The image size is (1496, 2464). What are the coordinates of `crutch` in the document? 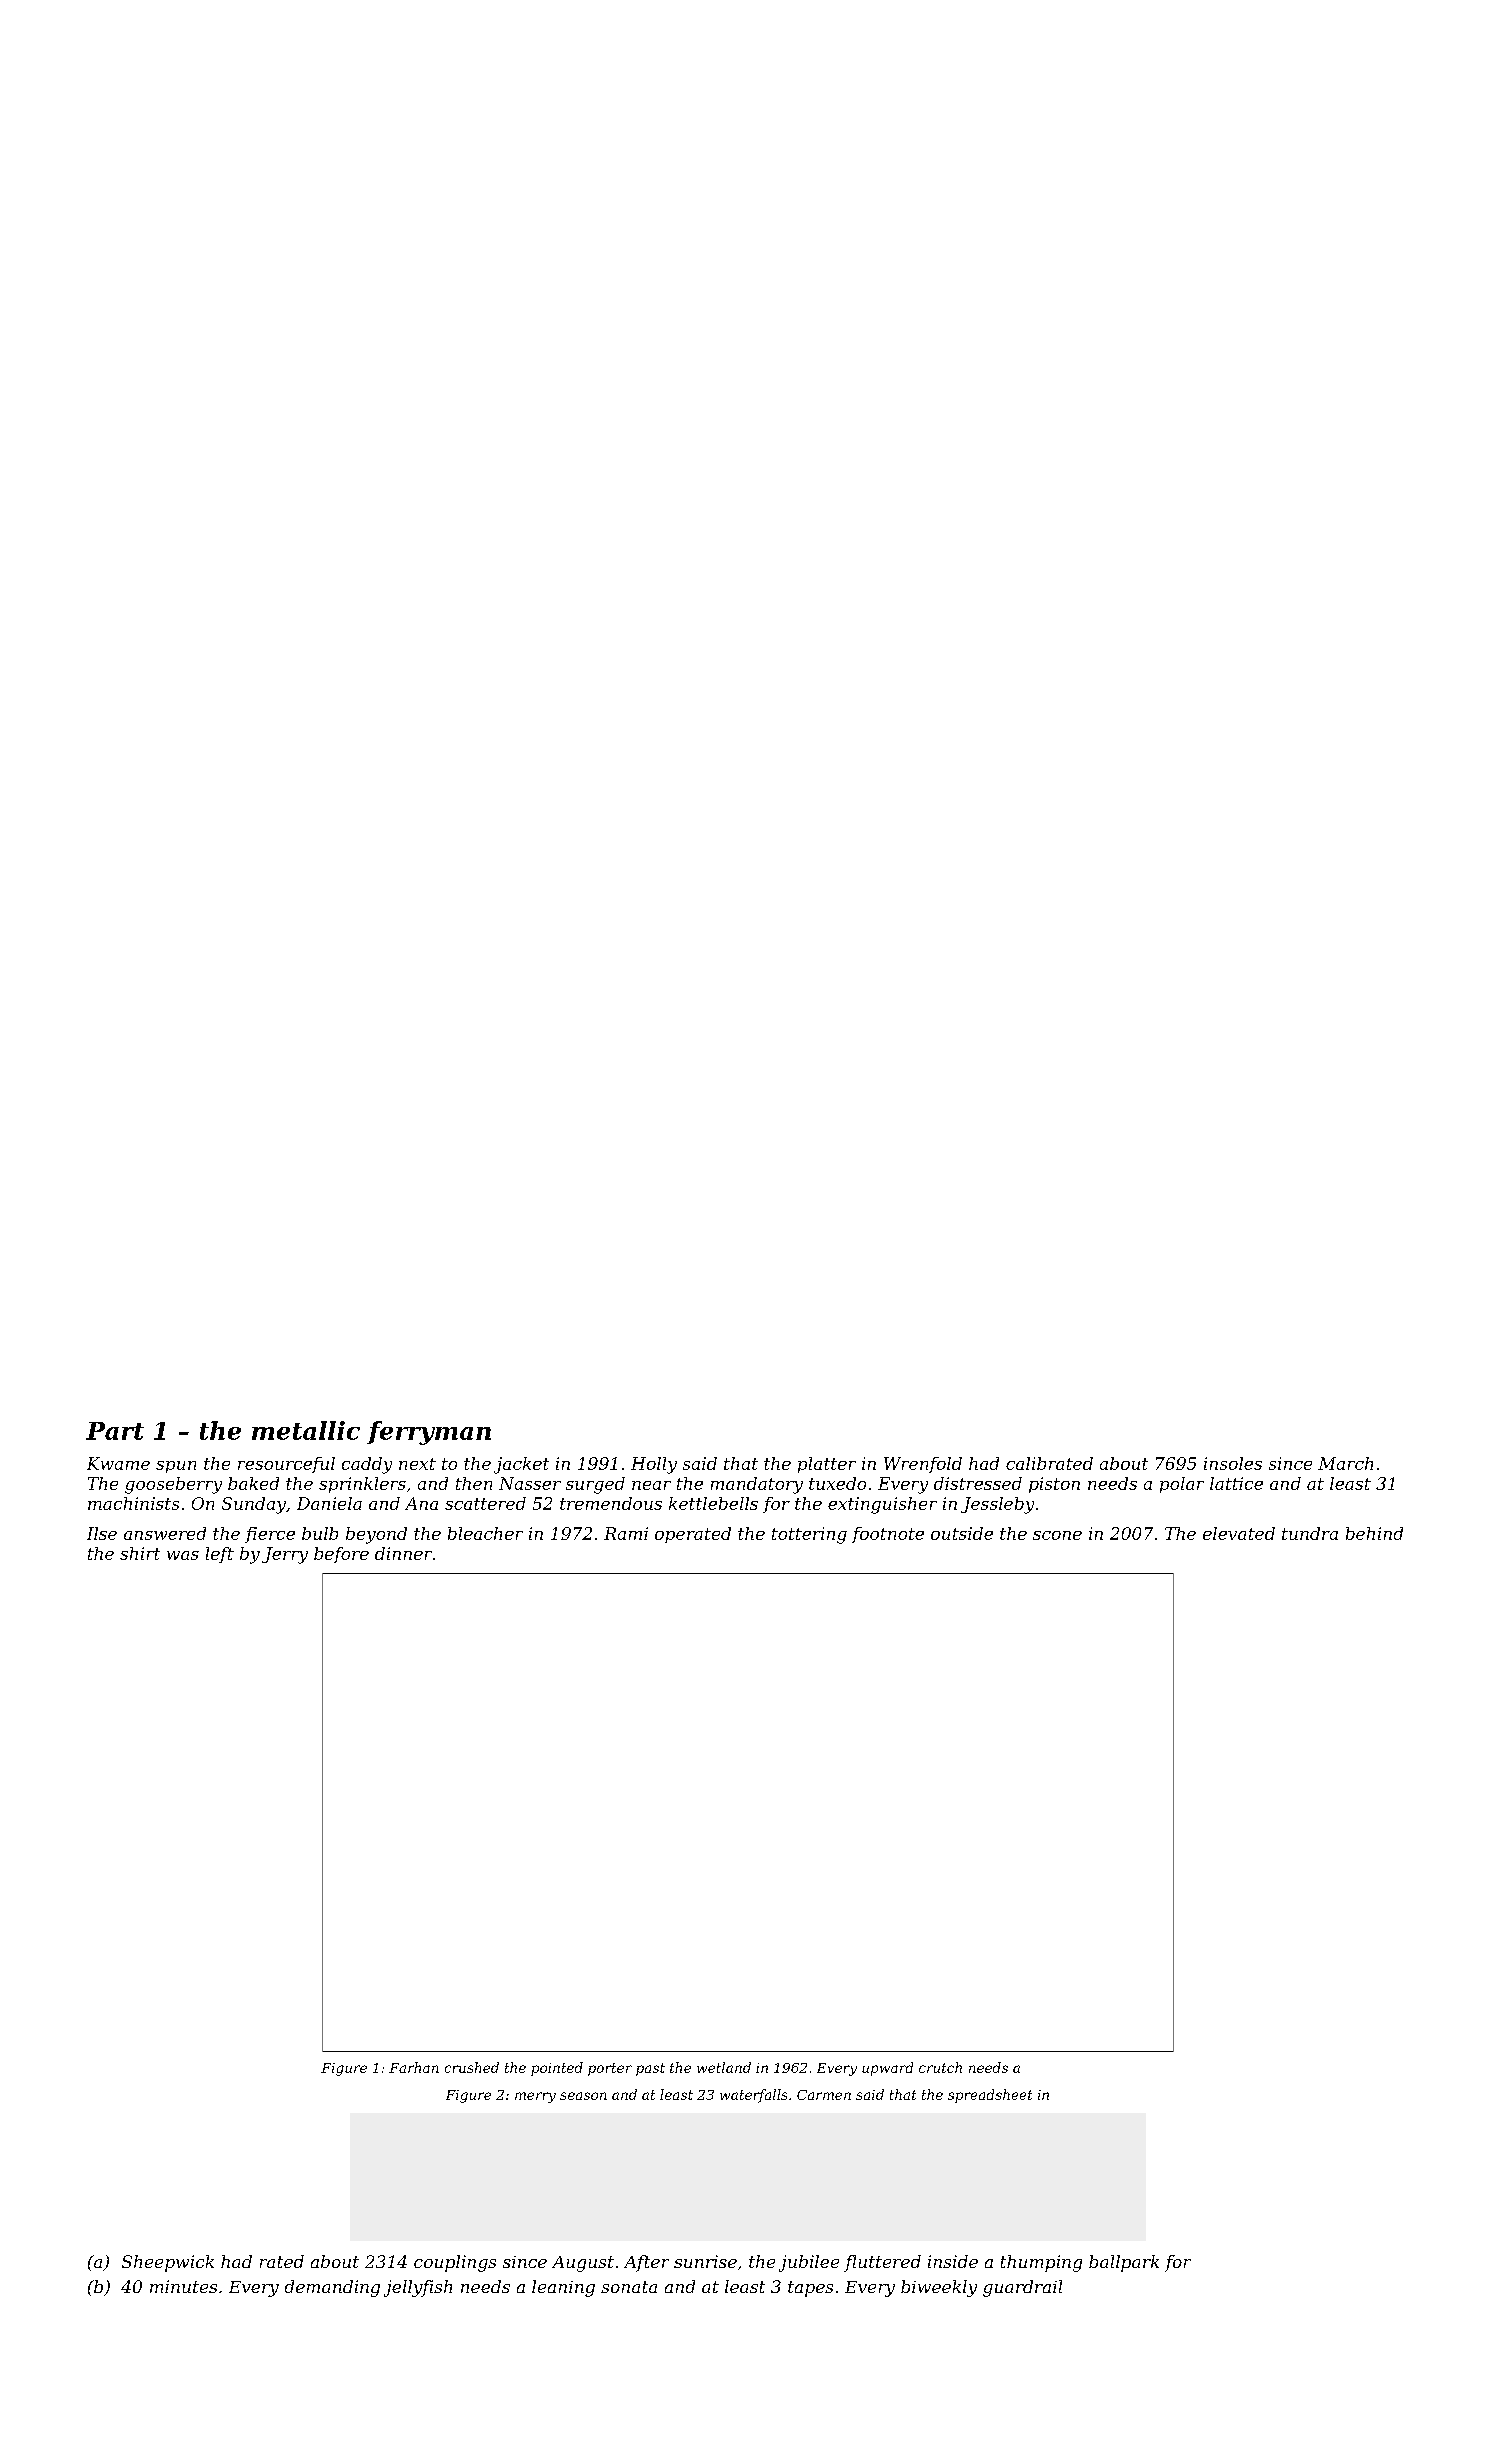 It's located at (940, 2067).
